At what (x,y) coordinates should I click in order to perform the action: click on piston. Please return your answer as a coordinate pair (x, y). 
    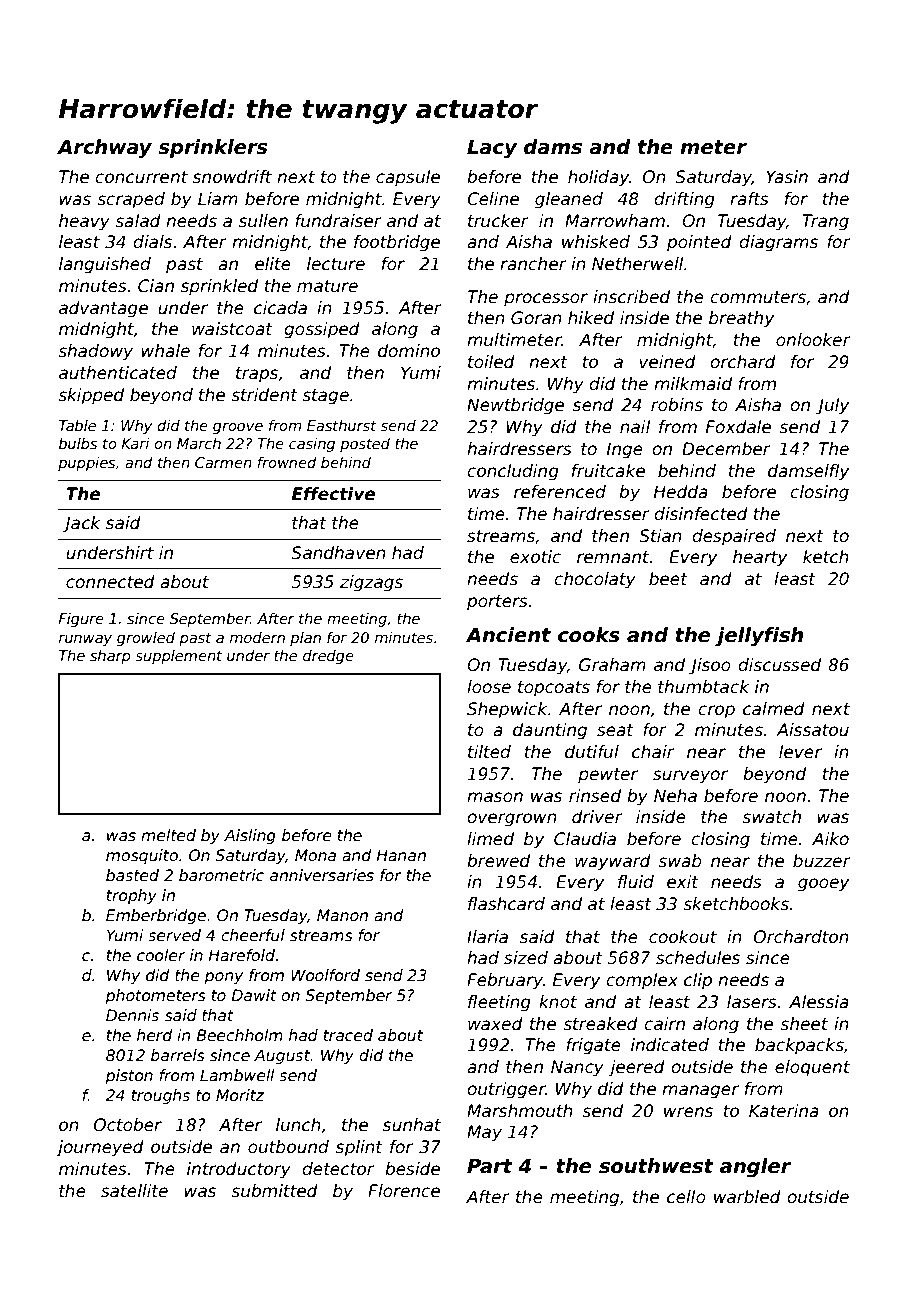
    Looking at the image, I should click on (129, 1076).
